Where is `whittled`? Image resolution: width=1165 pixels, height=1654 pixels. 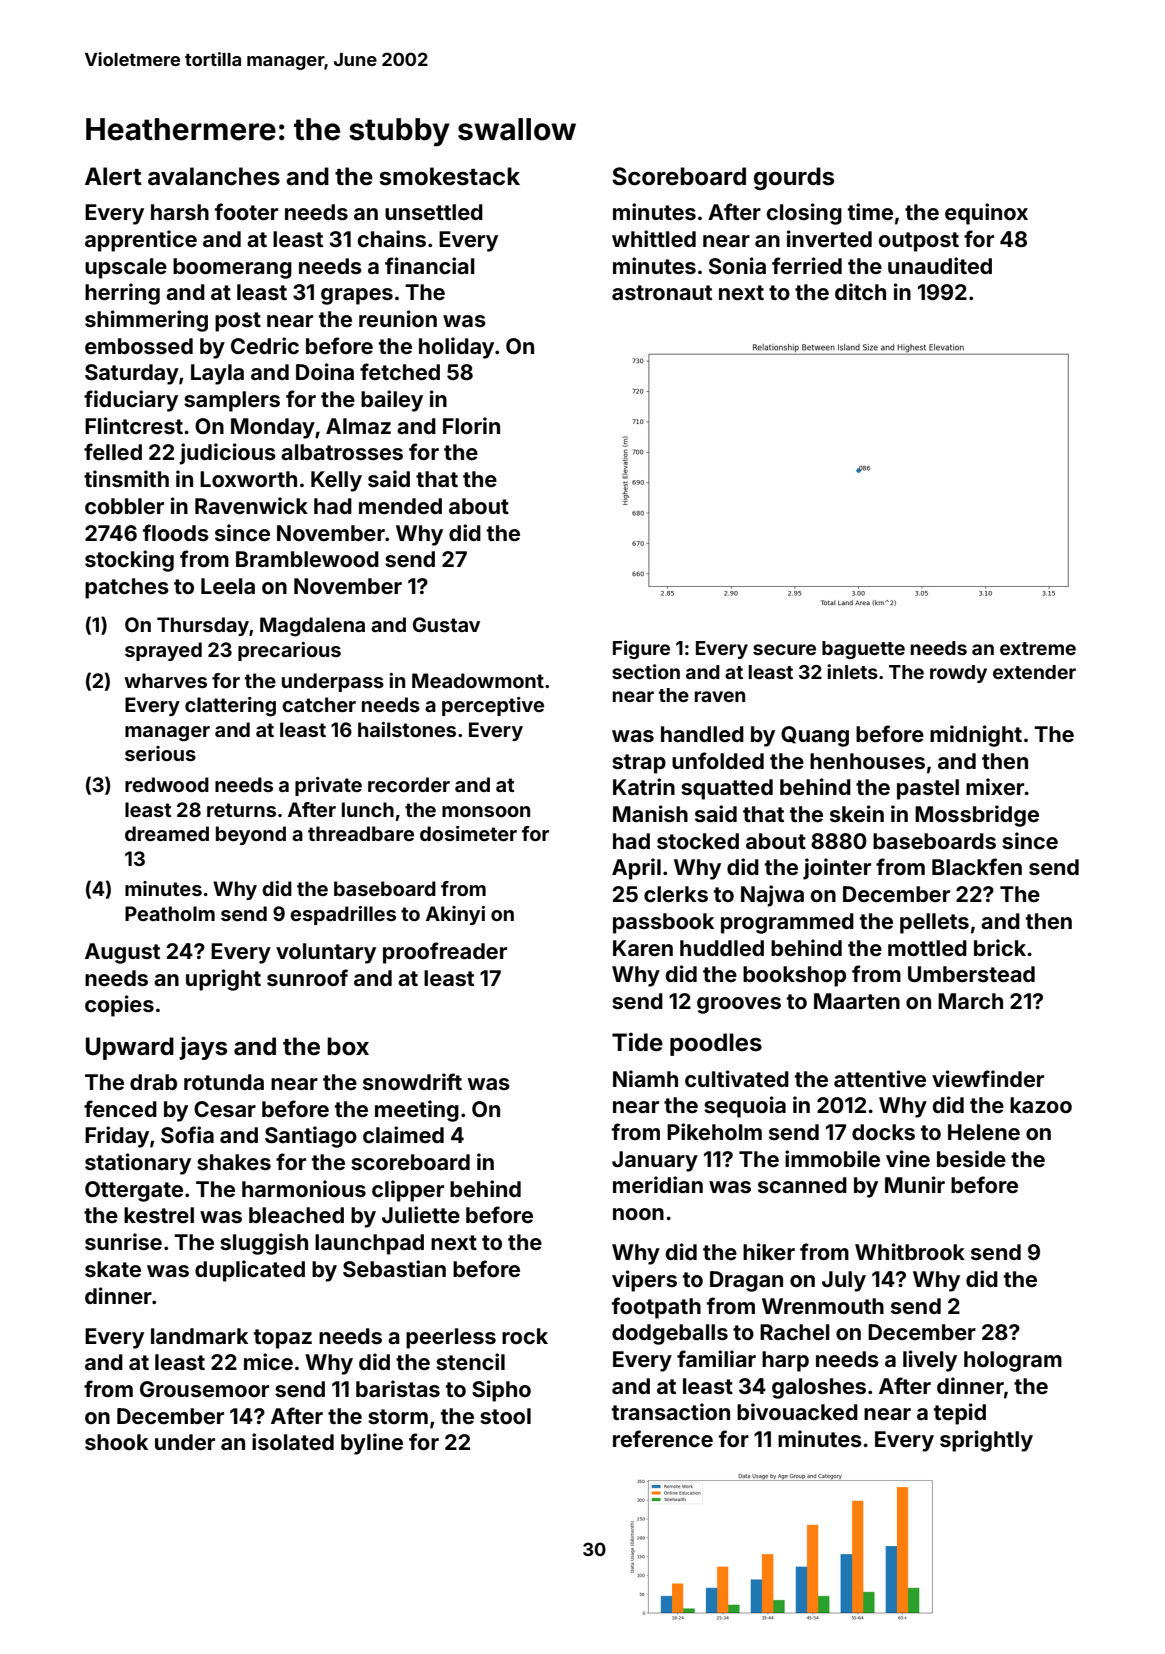
whittled is located at coordinates (654, 238).
